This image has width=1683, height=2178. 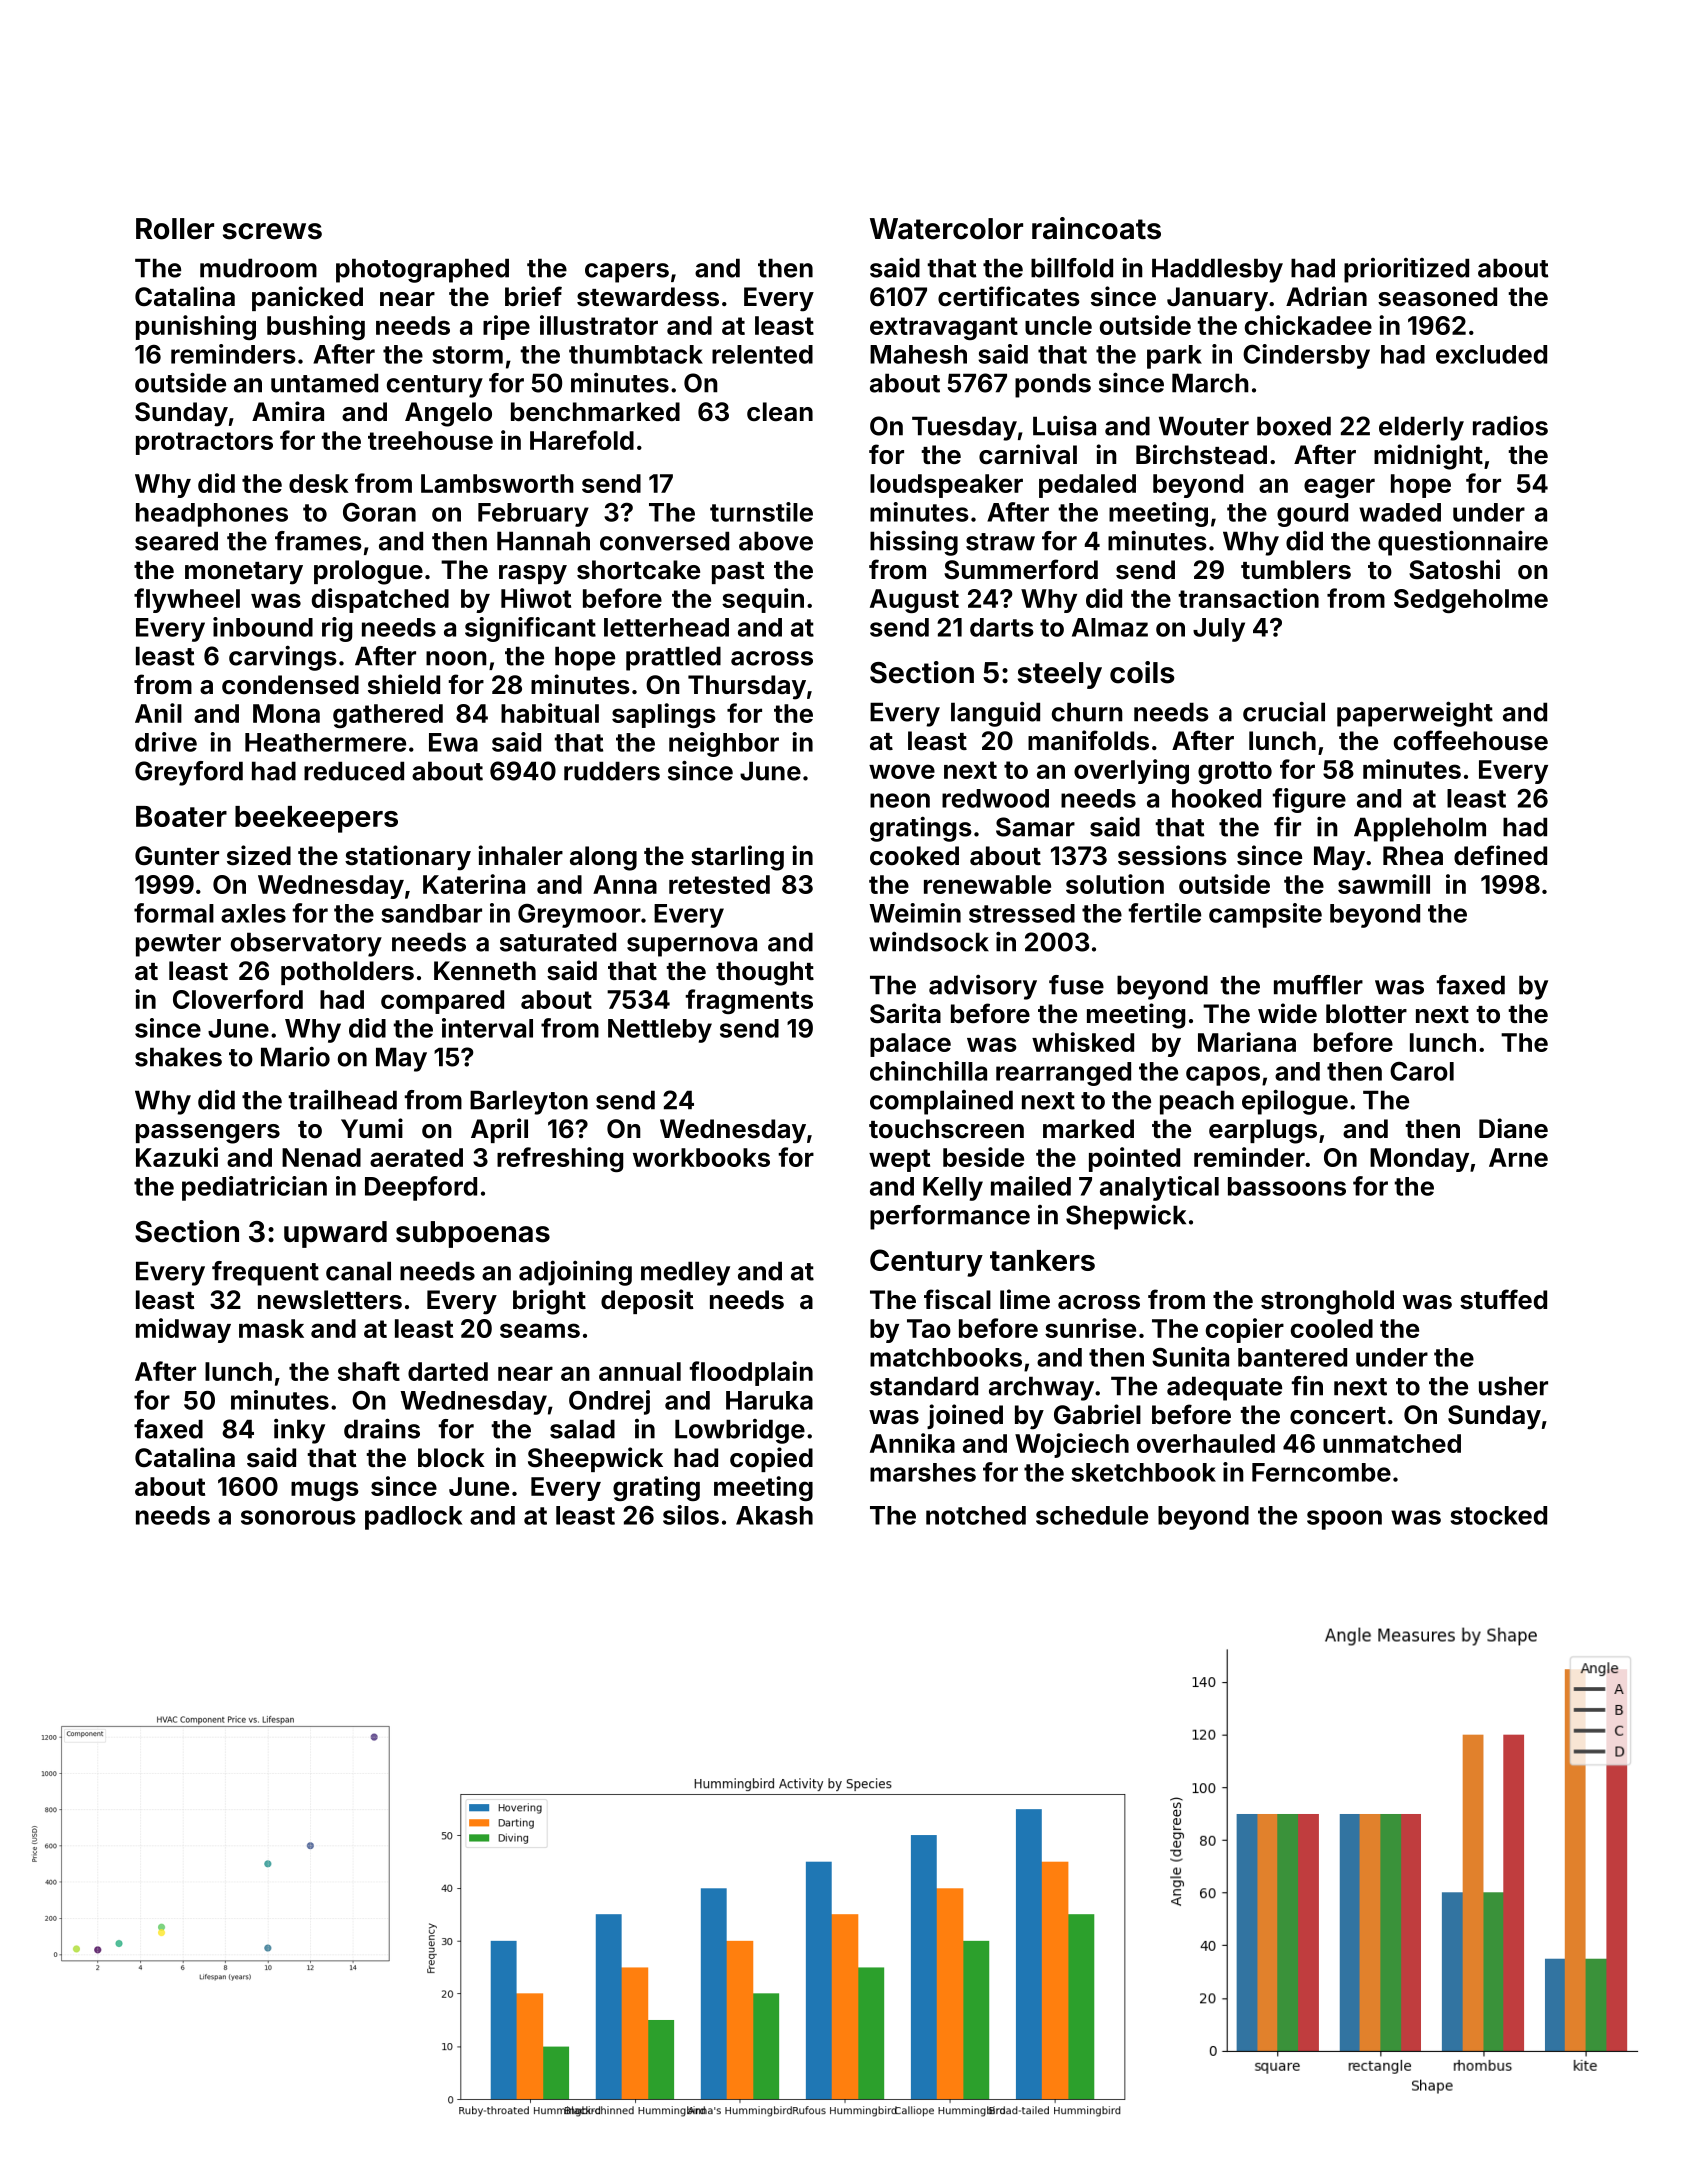 What do you see at coordinates (1421, 428) in the image?
I see `elderly` at bounding box center [1421, 428].
